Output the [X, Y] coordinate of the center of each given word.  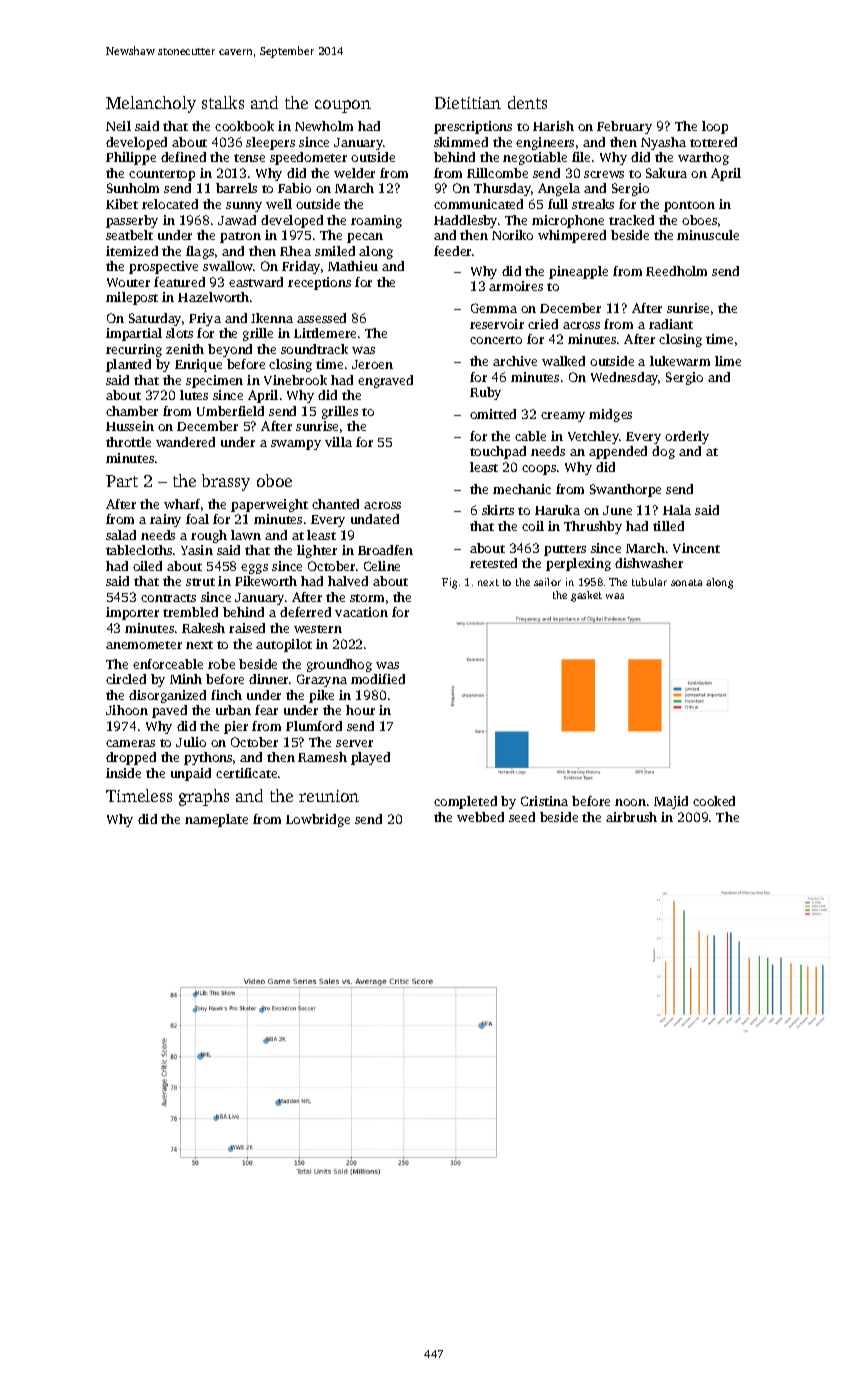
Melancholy [151, 104]
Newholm [324, 126]
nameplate [216, 820]
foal [197, 519]
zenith [185, 349]
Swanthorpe [625, 490]
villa [338, 442]
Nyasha [663, 143]
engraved [385, 381]
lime [728, 361]
